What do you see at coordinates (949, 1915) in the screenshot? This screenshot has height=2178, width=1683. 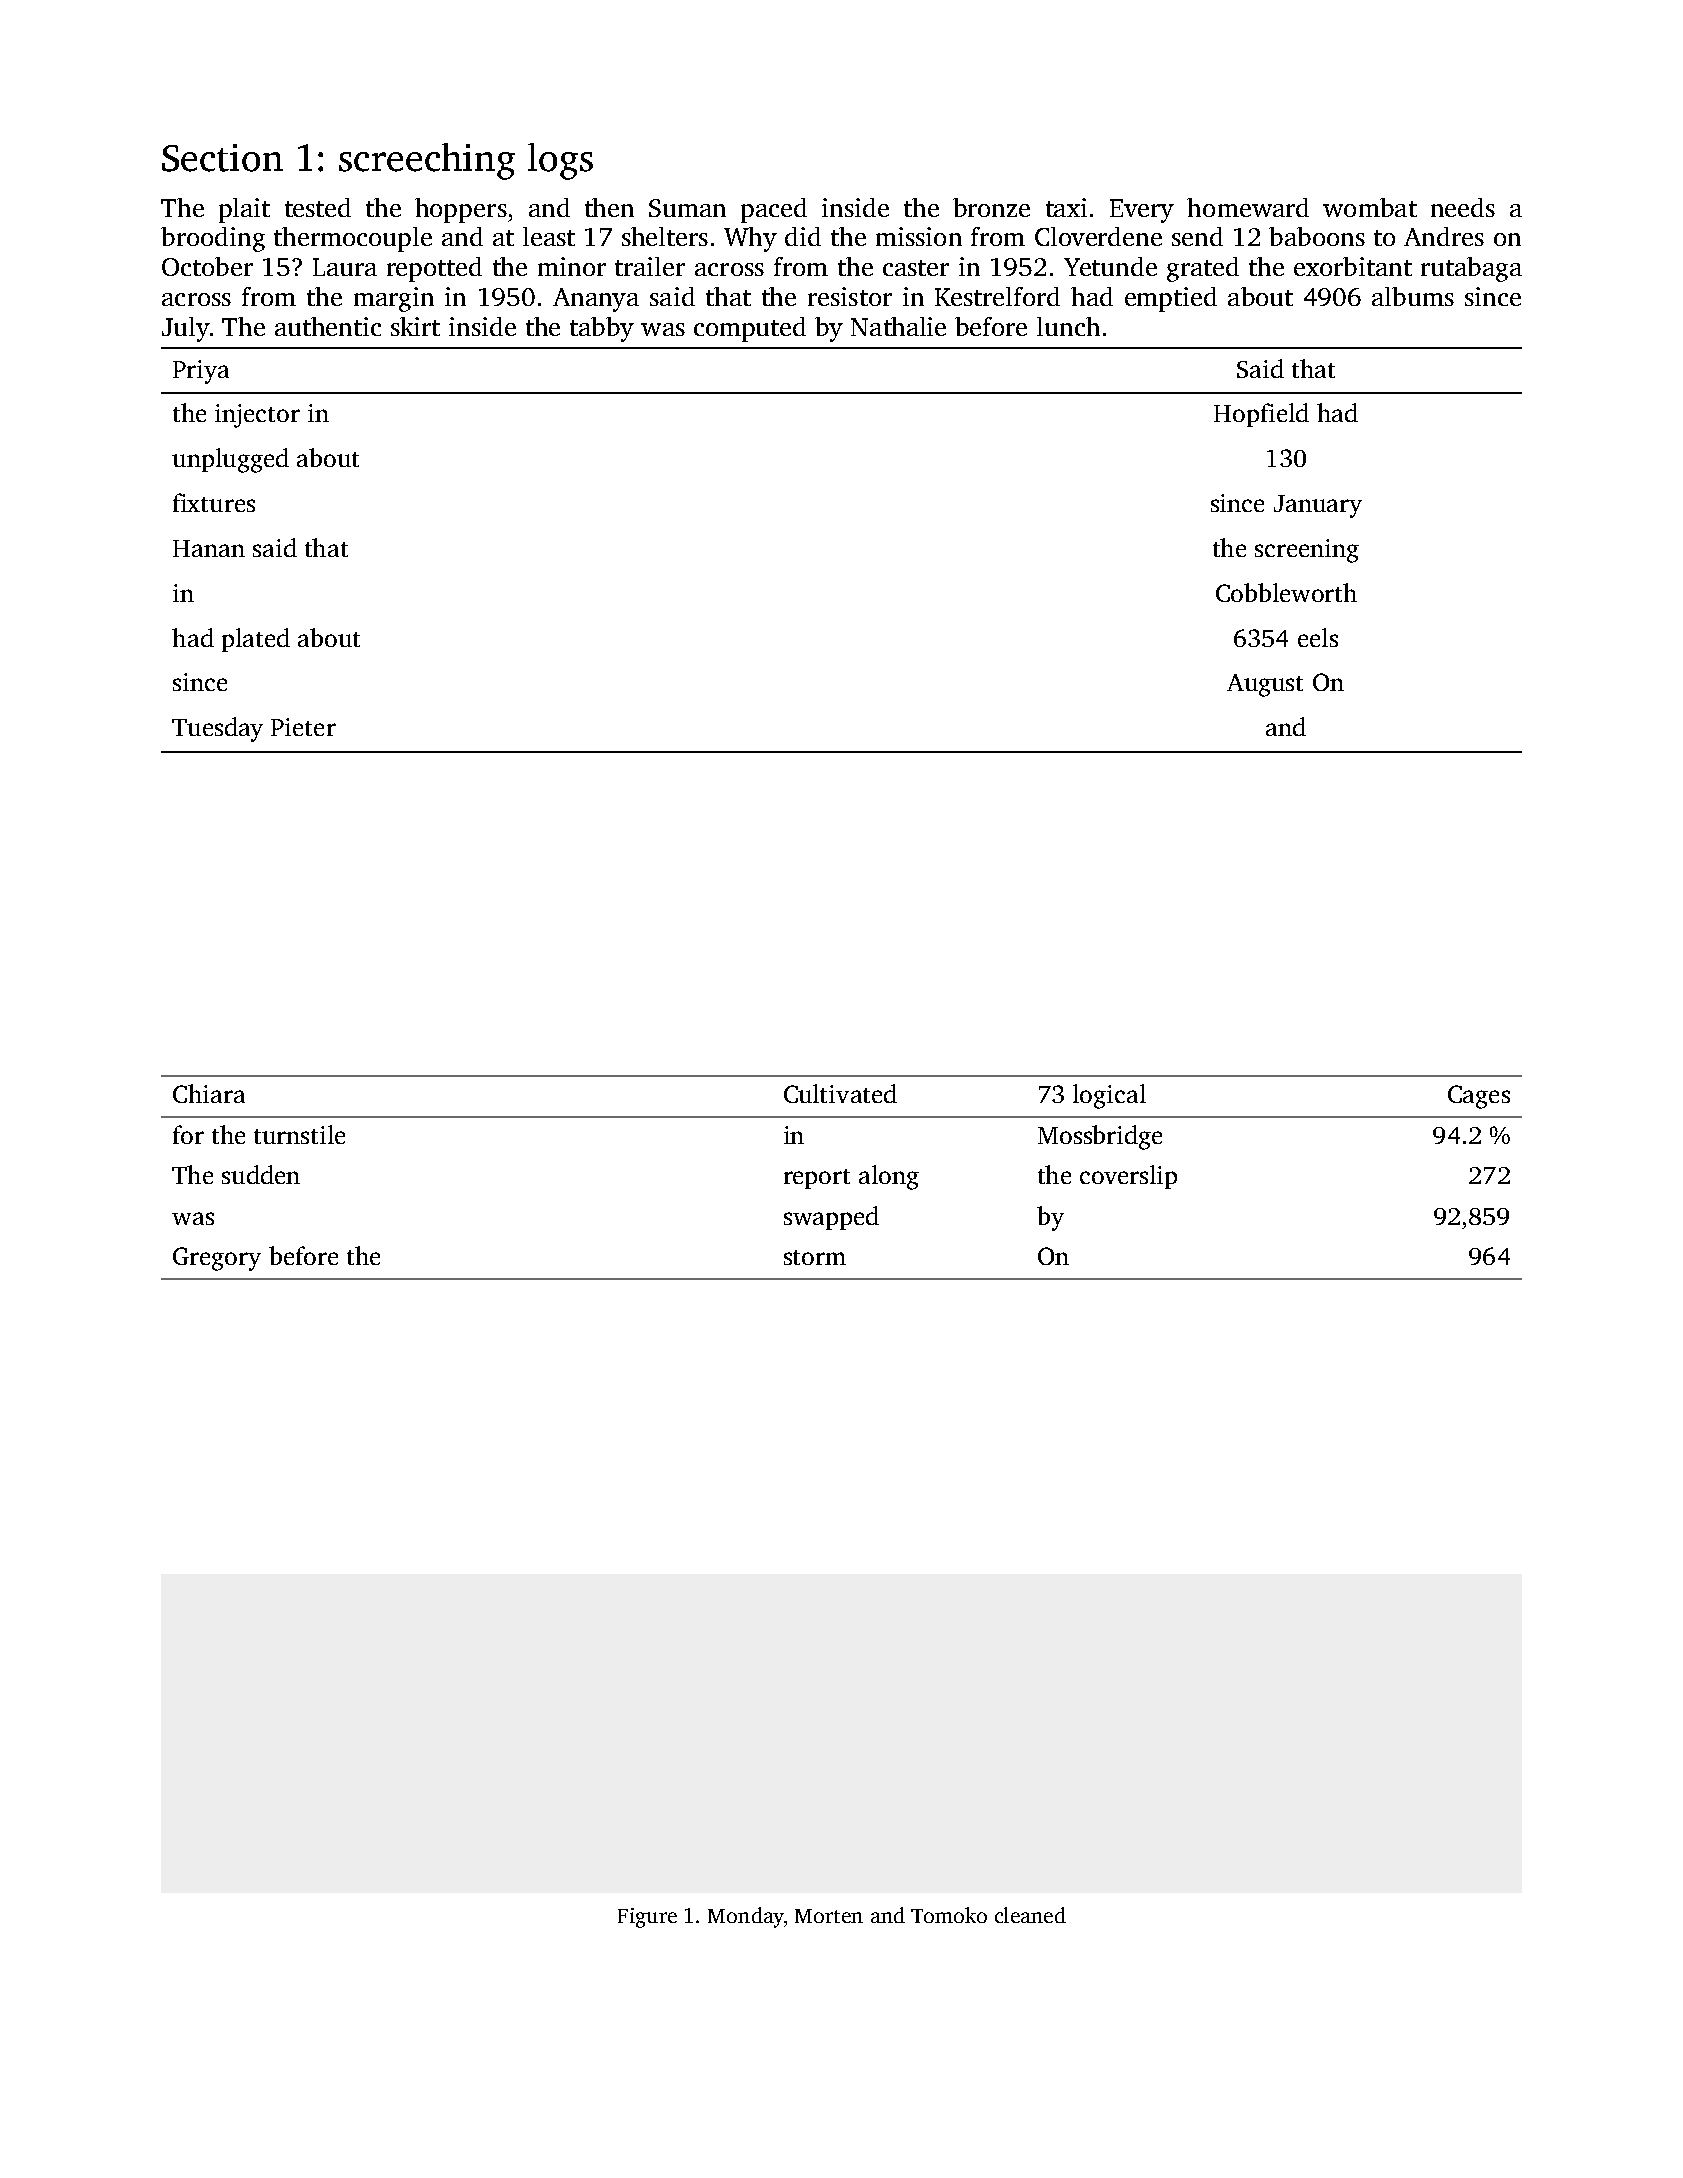 I see `Tomoko` at bounding box center [949, 1915].
